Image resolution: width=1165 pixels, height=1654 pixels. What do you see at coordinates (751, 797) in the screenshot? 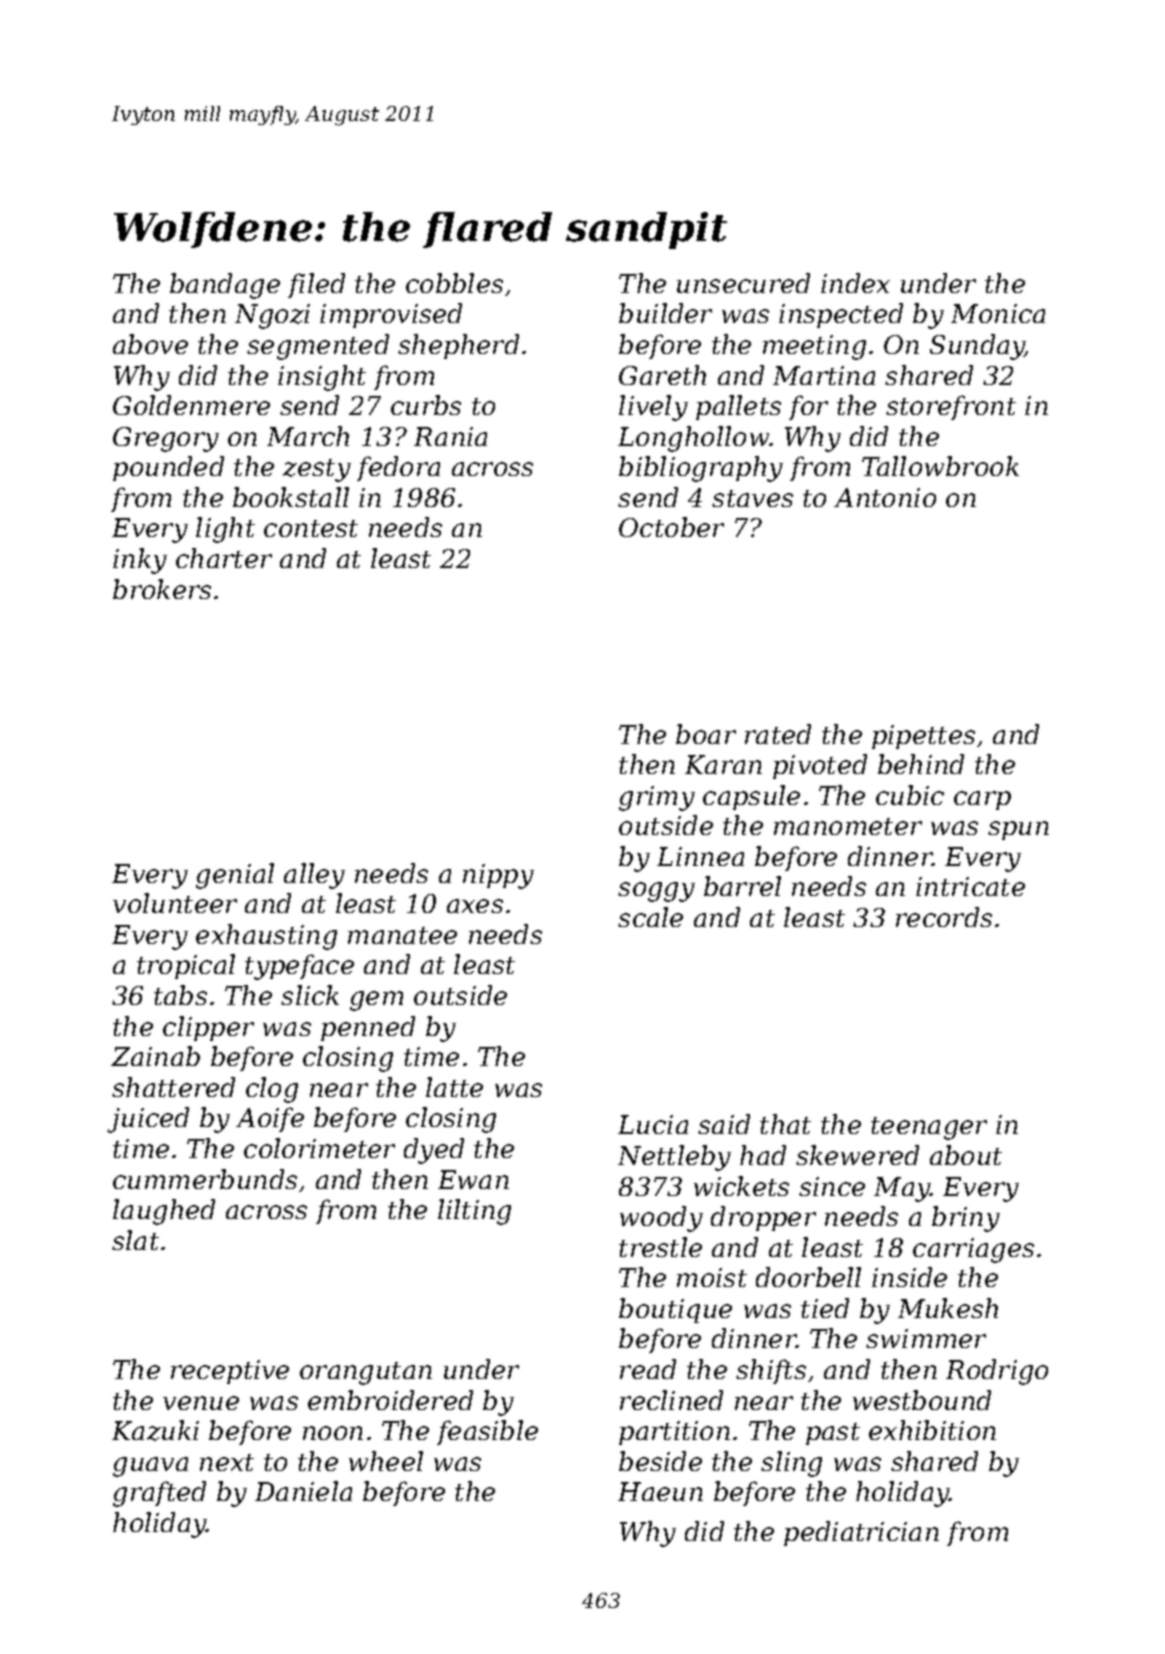
I see `capsule` at bounding box center [751, 797].
